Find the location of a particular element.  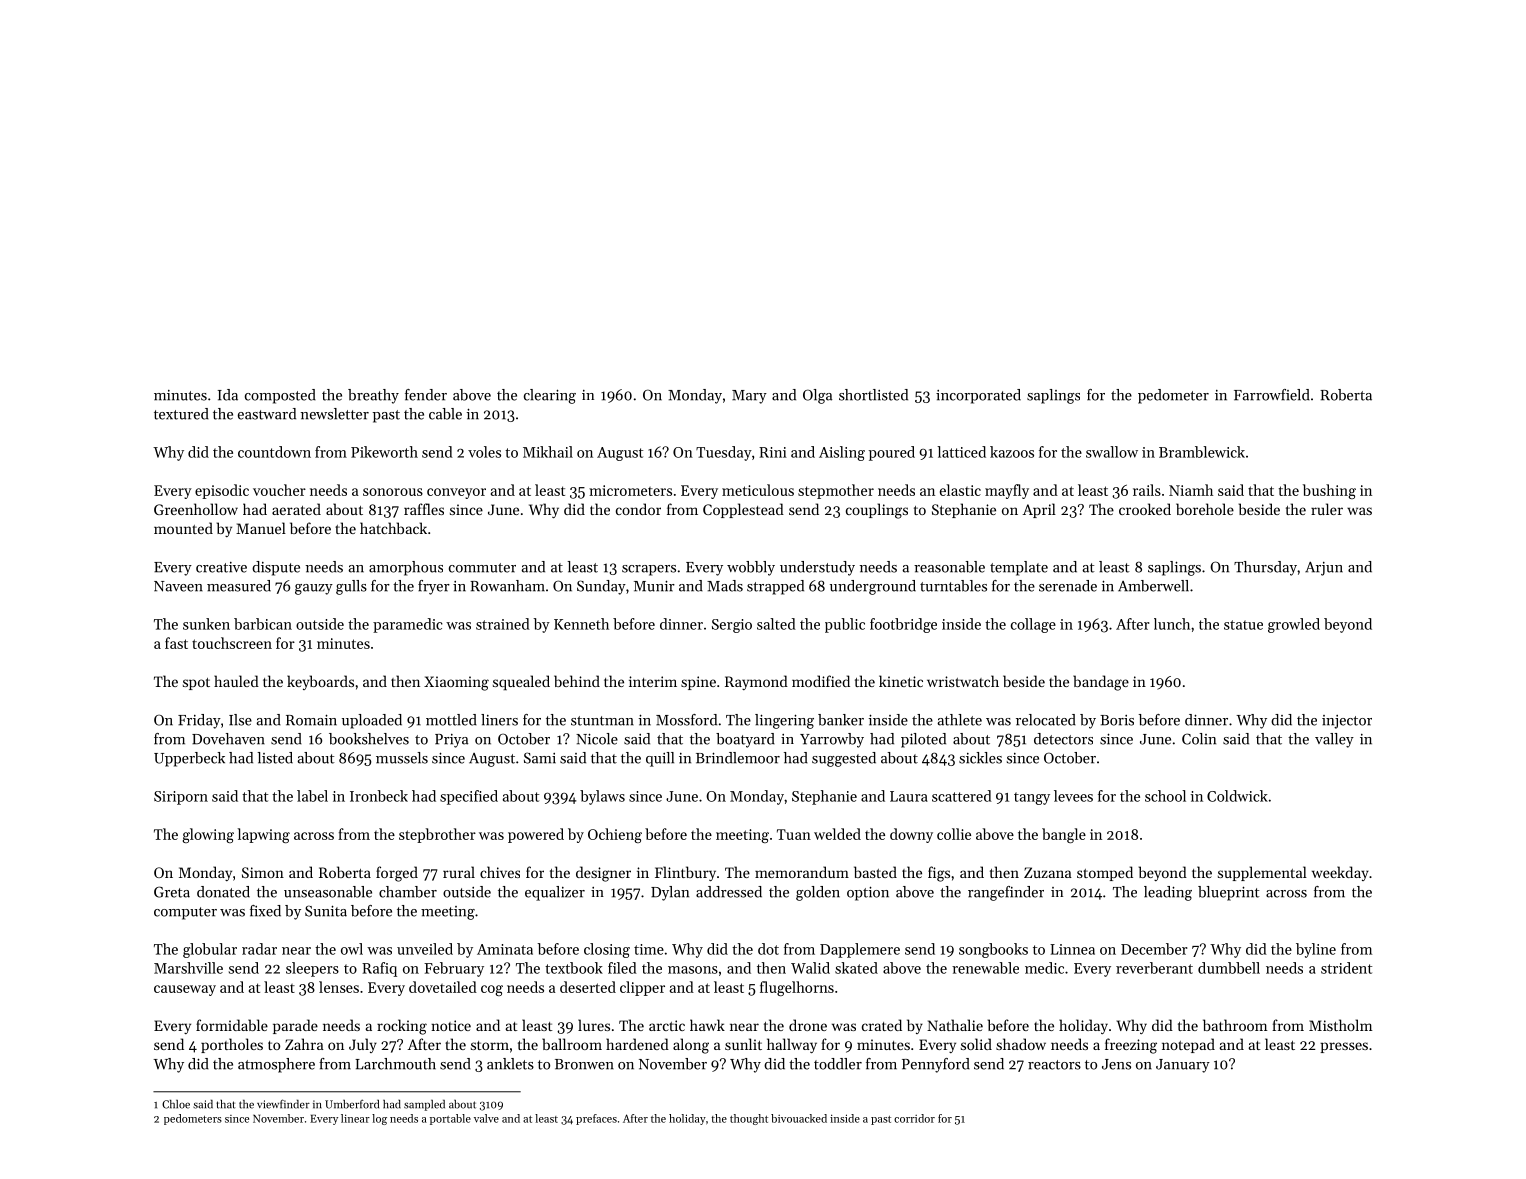

flugelhorns is located at coordinates (797, 988).
